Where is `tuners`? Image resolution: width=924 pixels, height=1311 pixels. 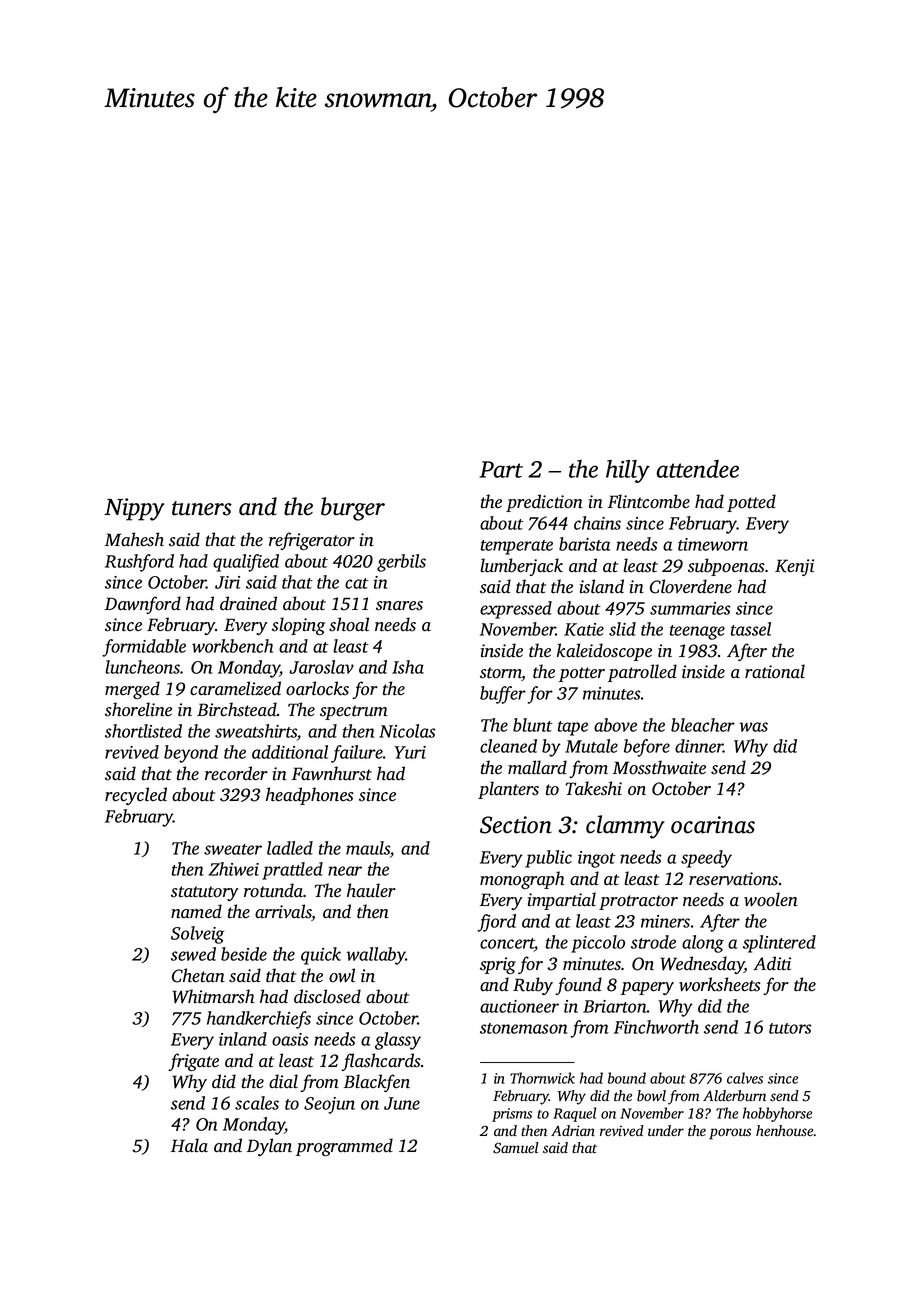 tuners is located at coordinates (202, 508).
